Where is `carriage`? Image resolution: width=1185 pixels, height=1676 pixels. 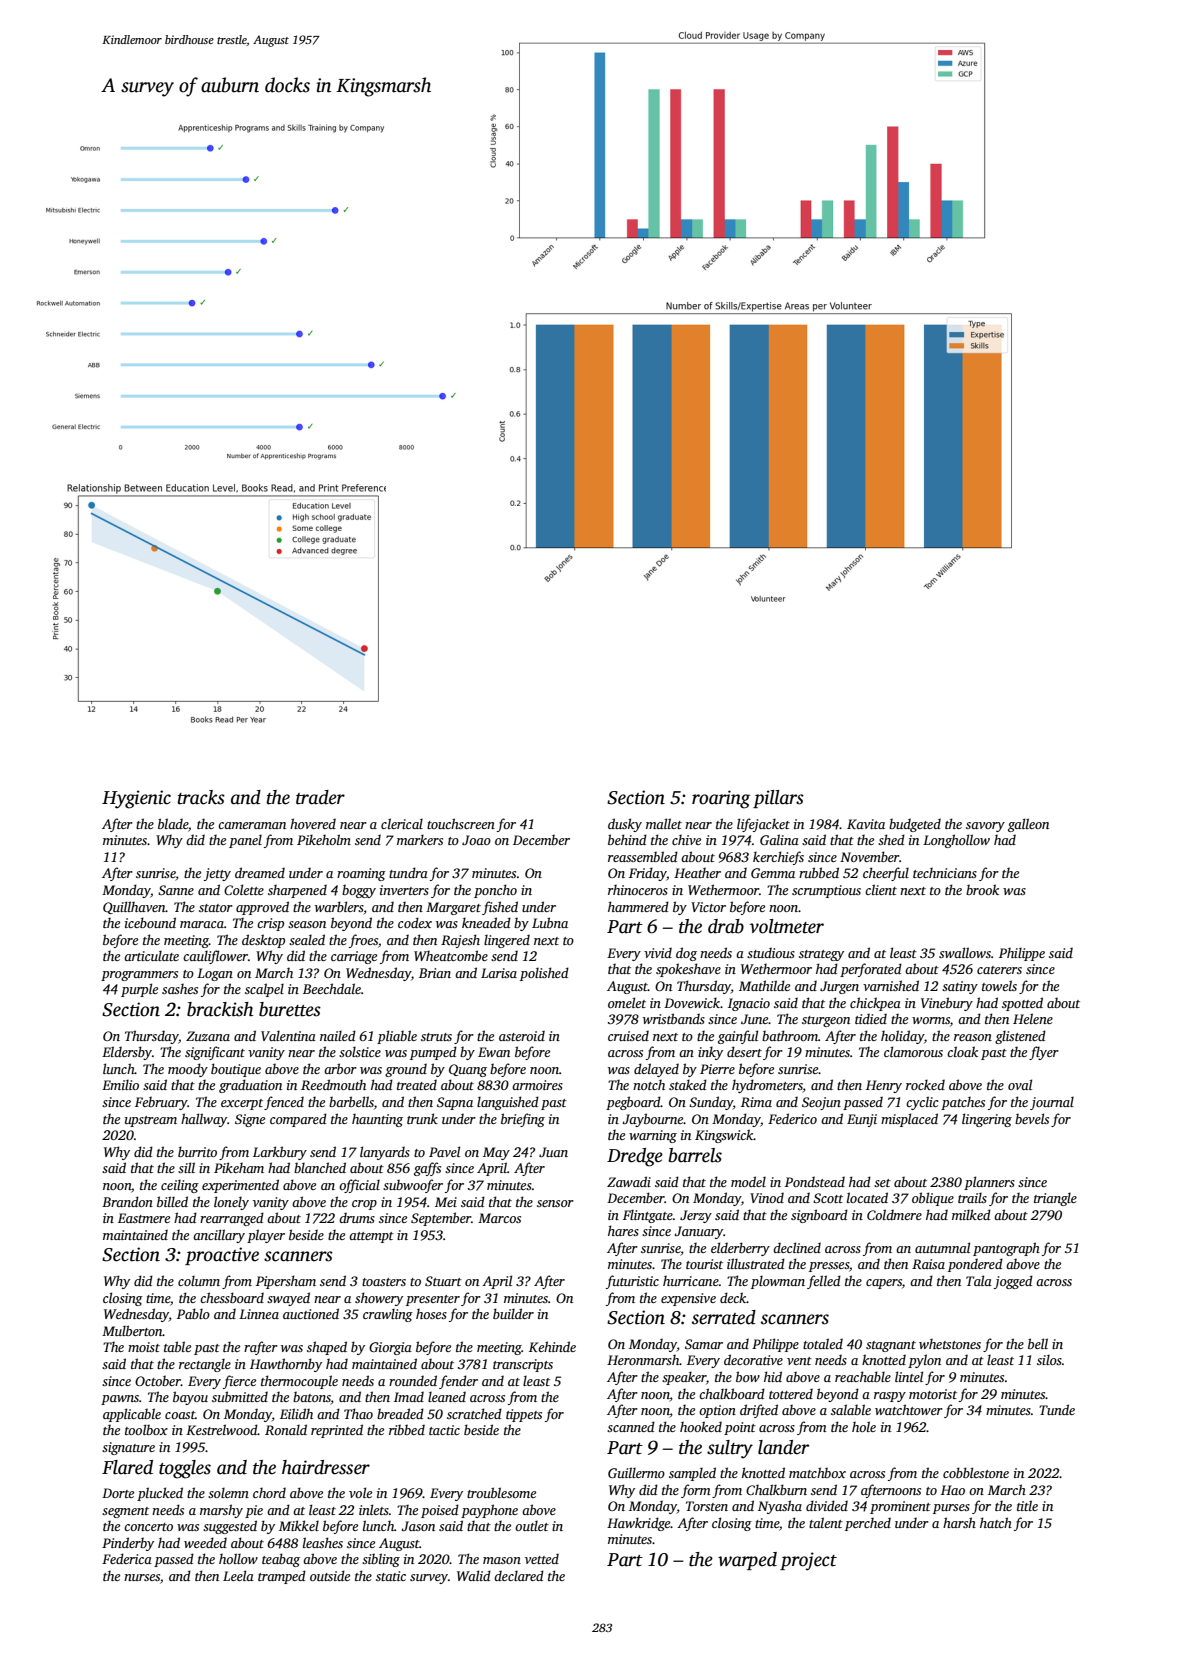
carriage is located at coordinates (354, 957).
